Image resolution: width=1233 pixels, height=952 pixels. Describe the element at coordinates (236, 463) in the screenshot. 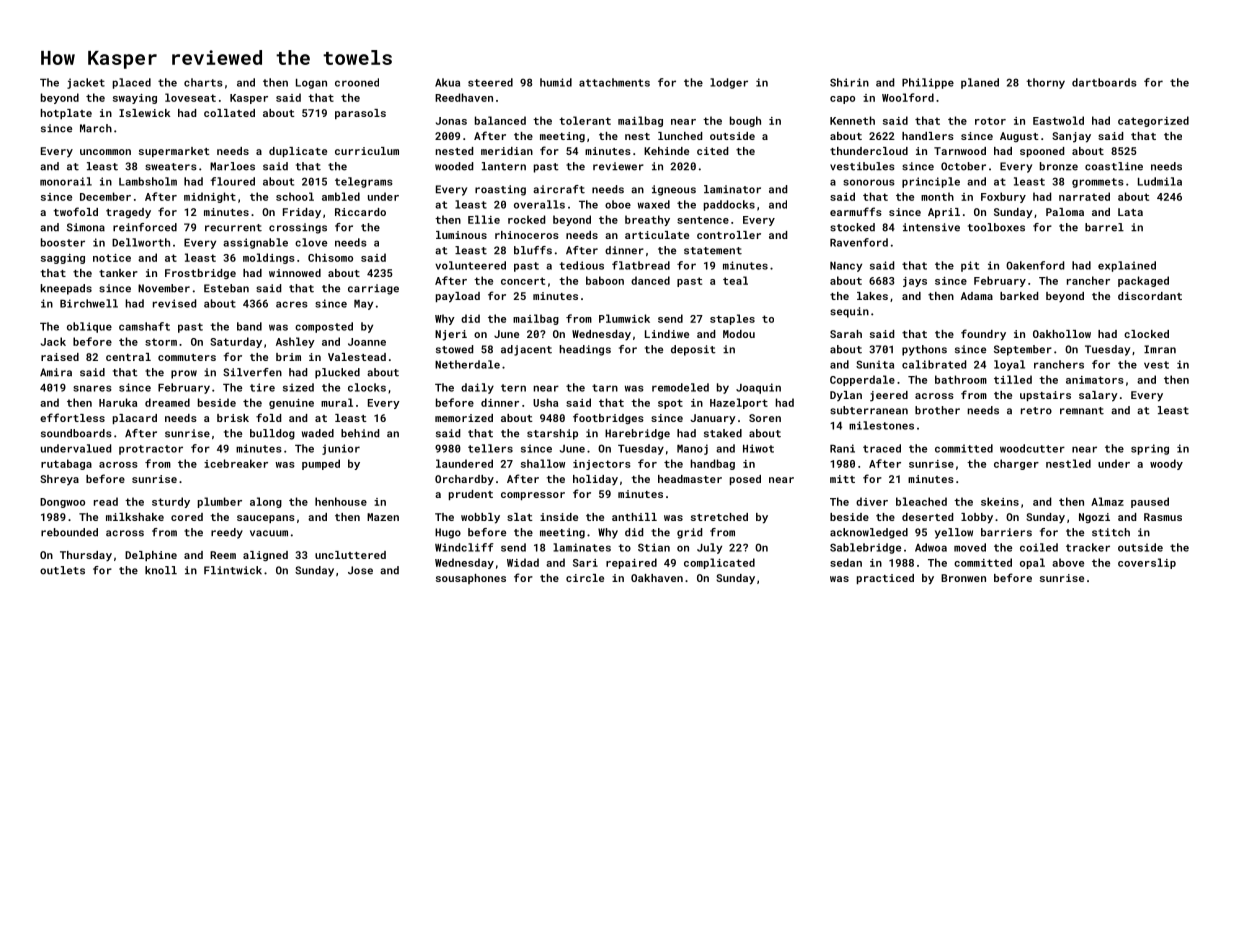

I see `icebreaker` at that location.
